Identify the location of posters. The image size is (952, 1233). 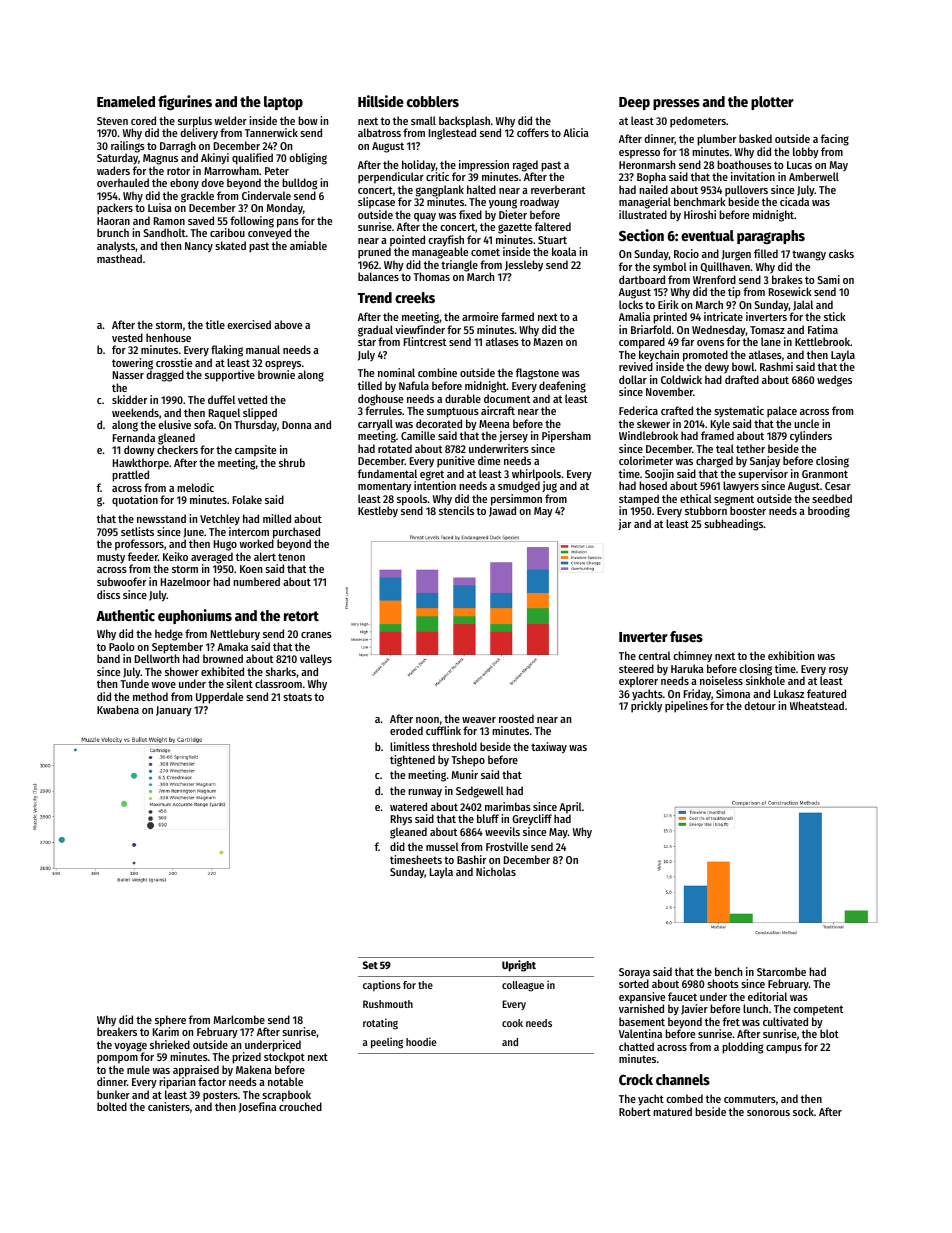
(220, 1097).
